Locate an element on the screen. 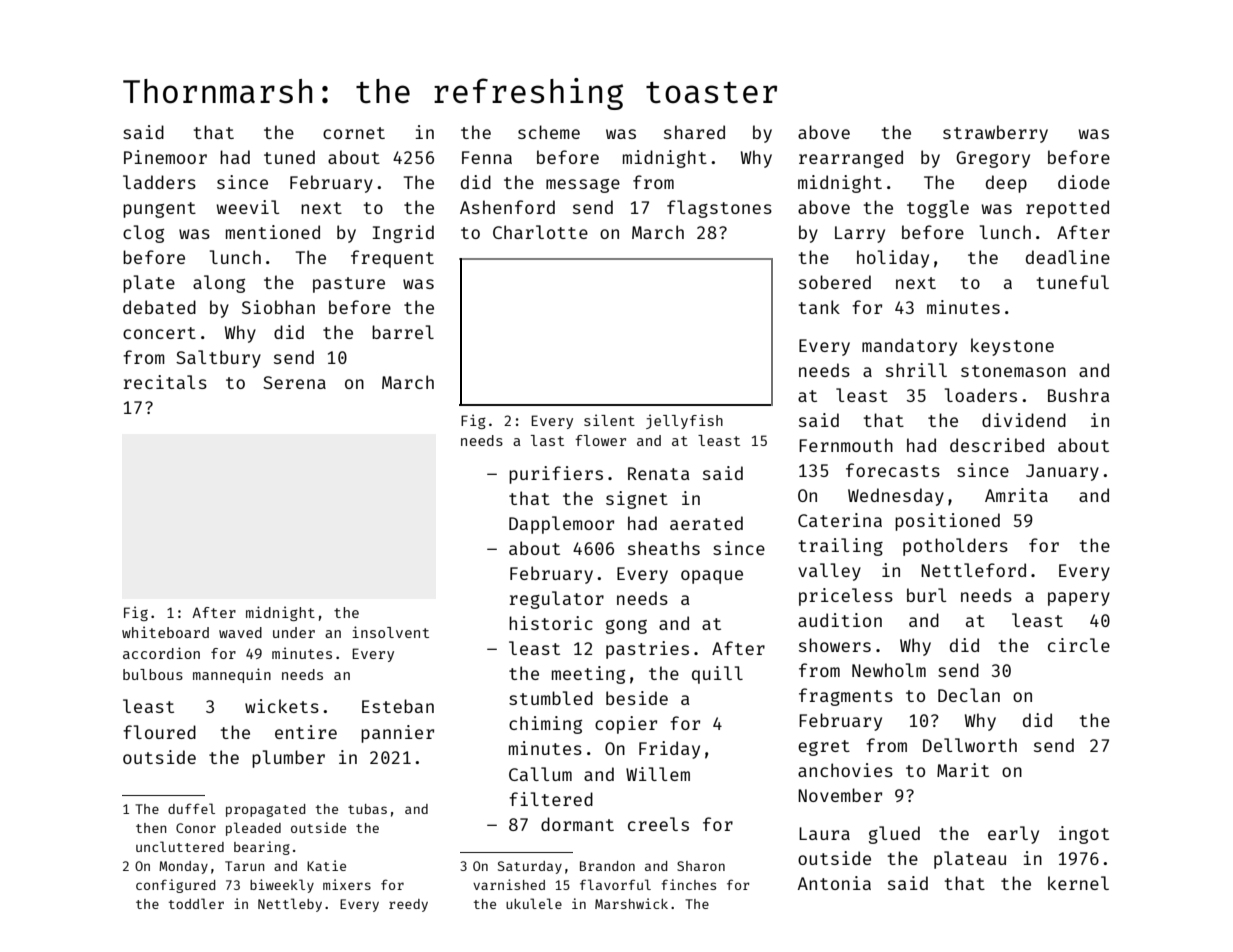 This screenshot has height=952, width=1233. tuneful is located at coordinates (1073, 282).
